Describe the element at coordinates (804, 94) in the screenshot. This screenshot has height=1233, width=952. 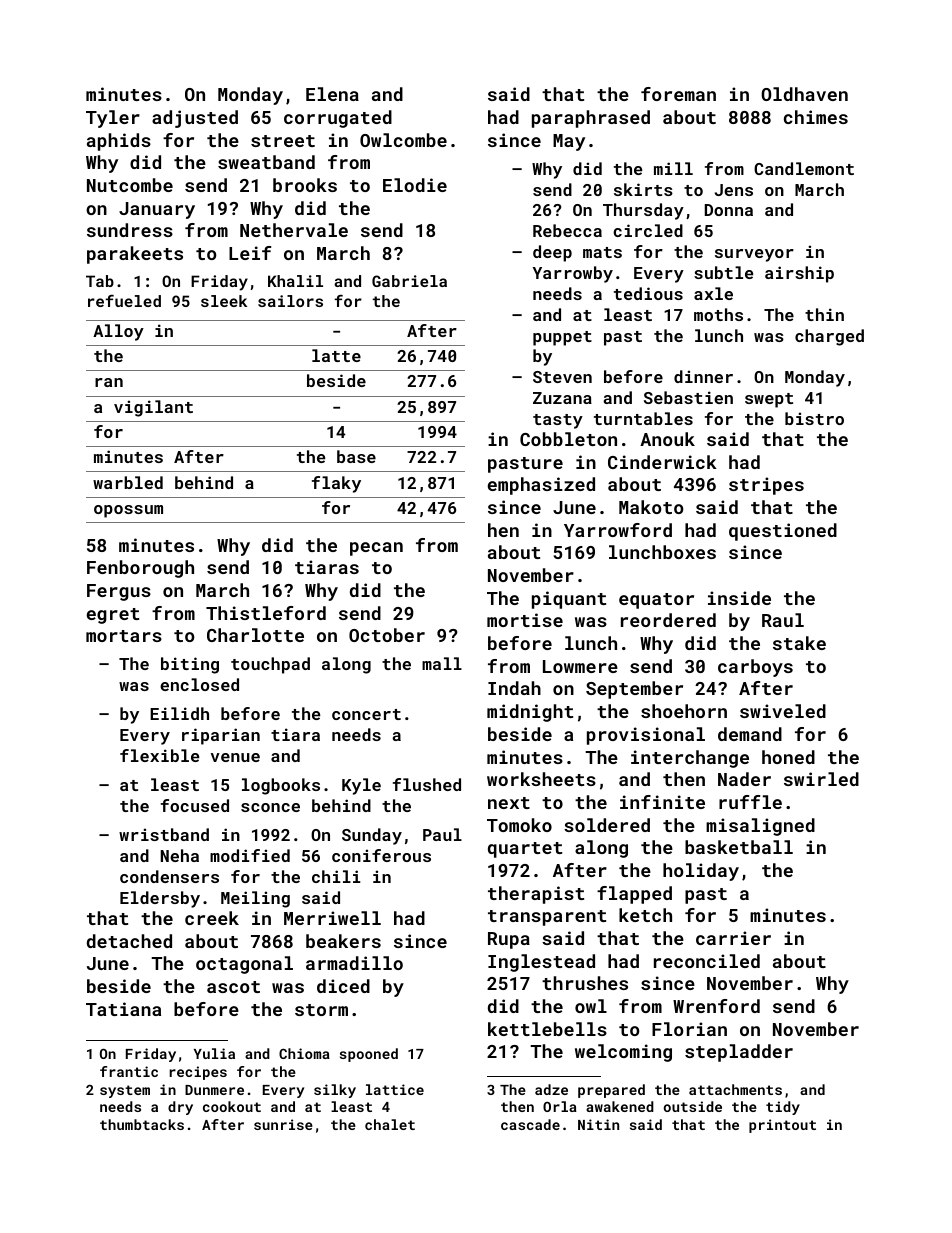
I see `Oldhaven` at that location.
